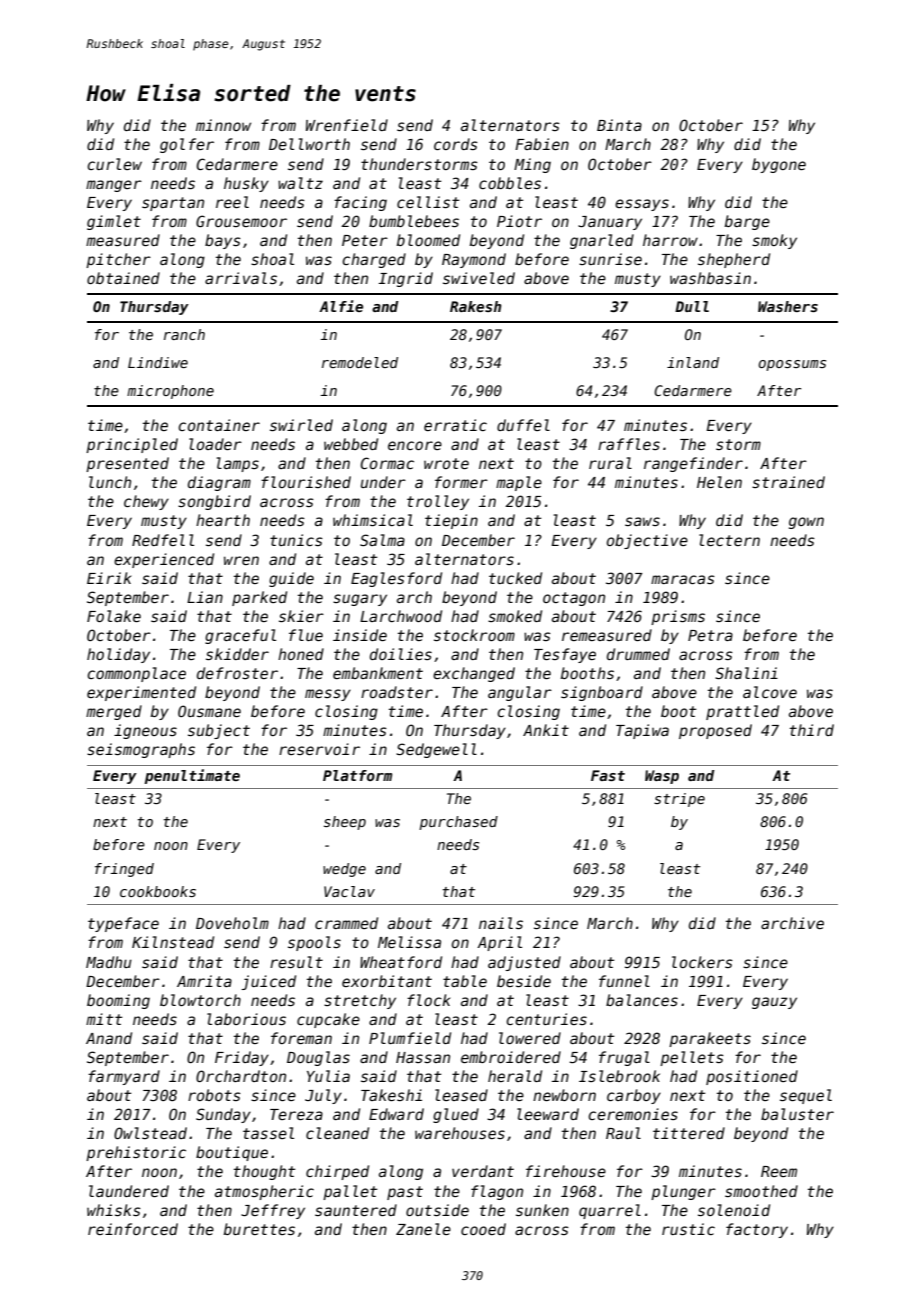  I want to click on fringed, so click(124, 870).
